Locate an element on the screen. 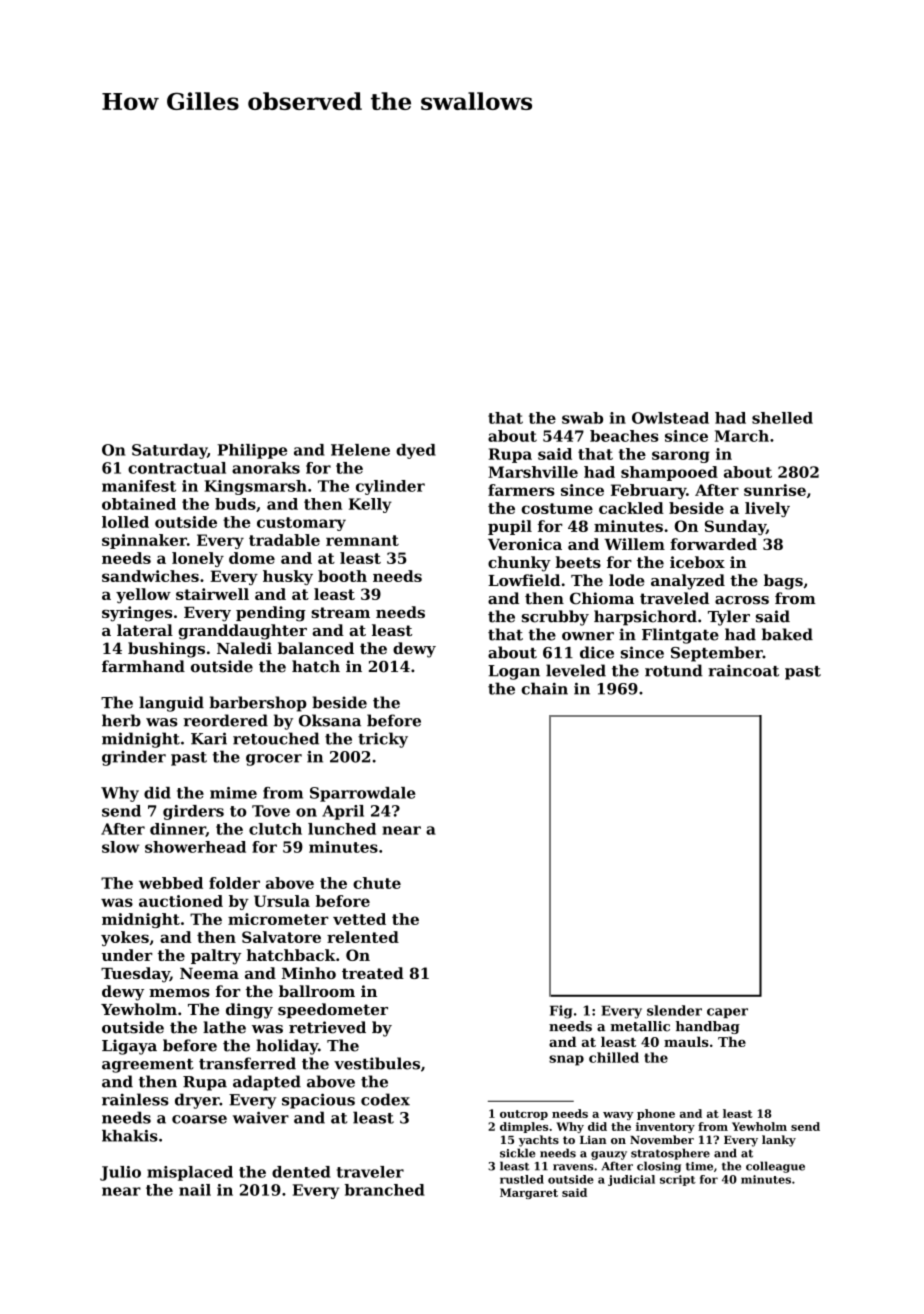  dented is located at coordinates (301, 1172).
